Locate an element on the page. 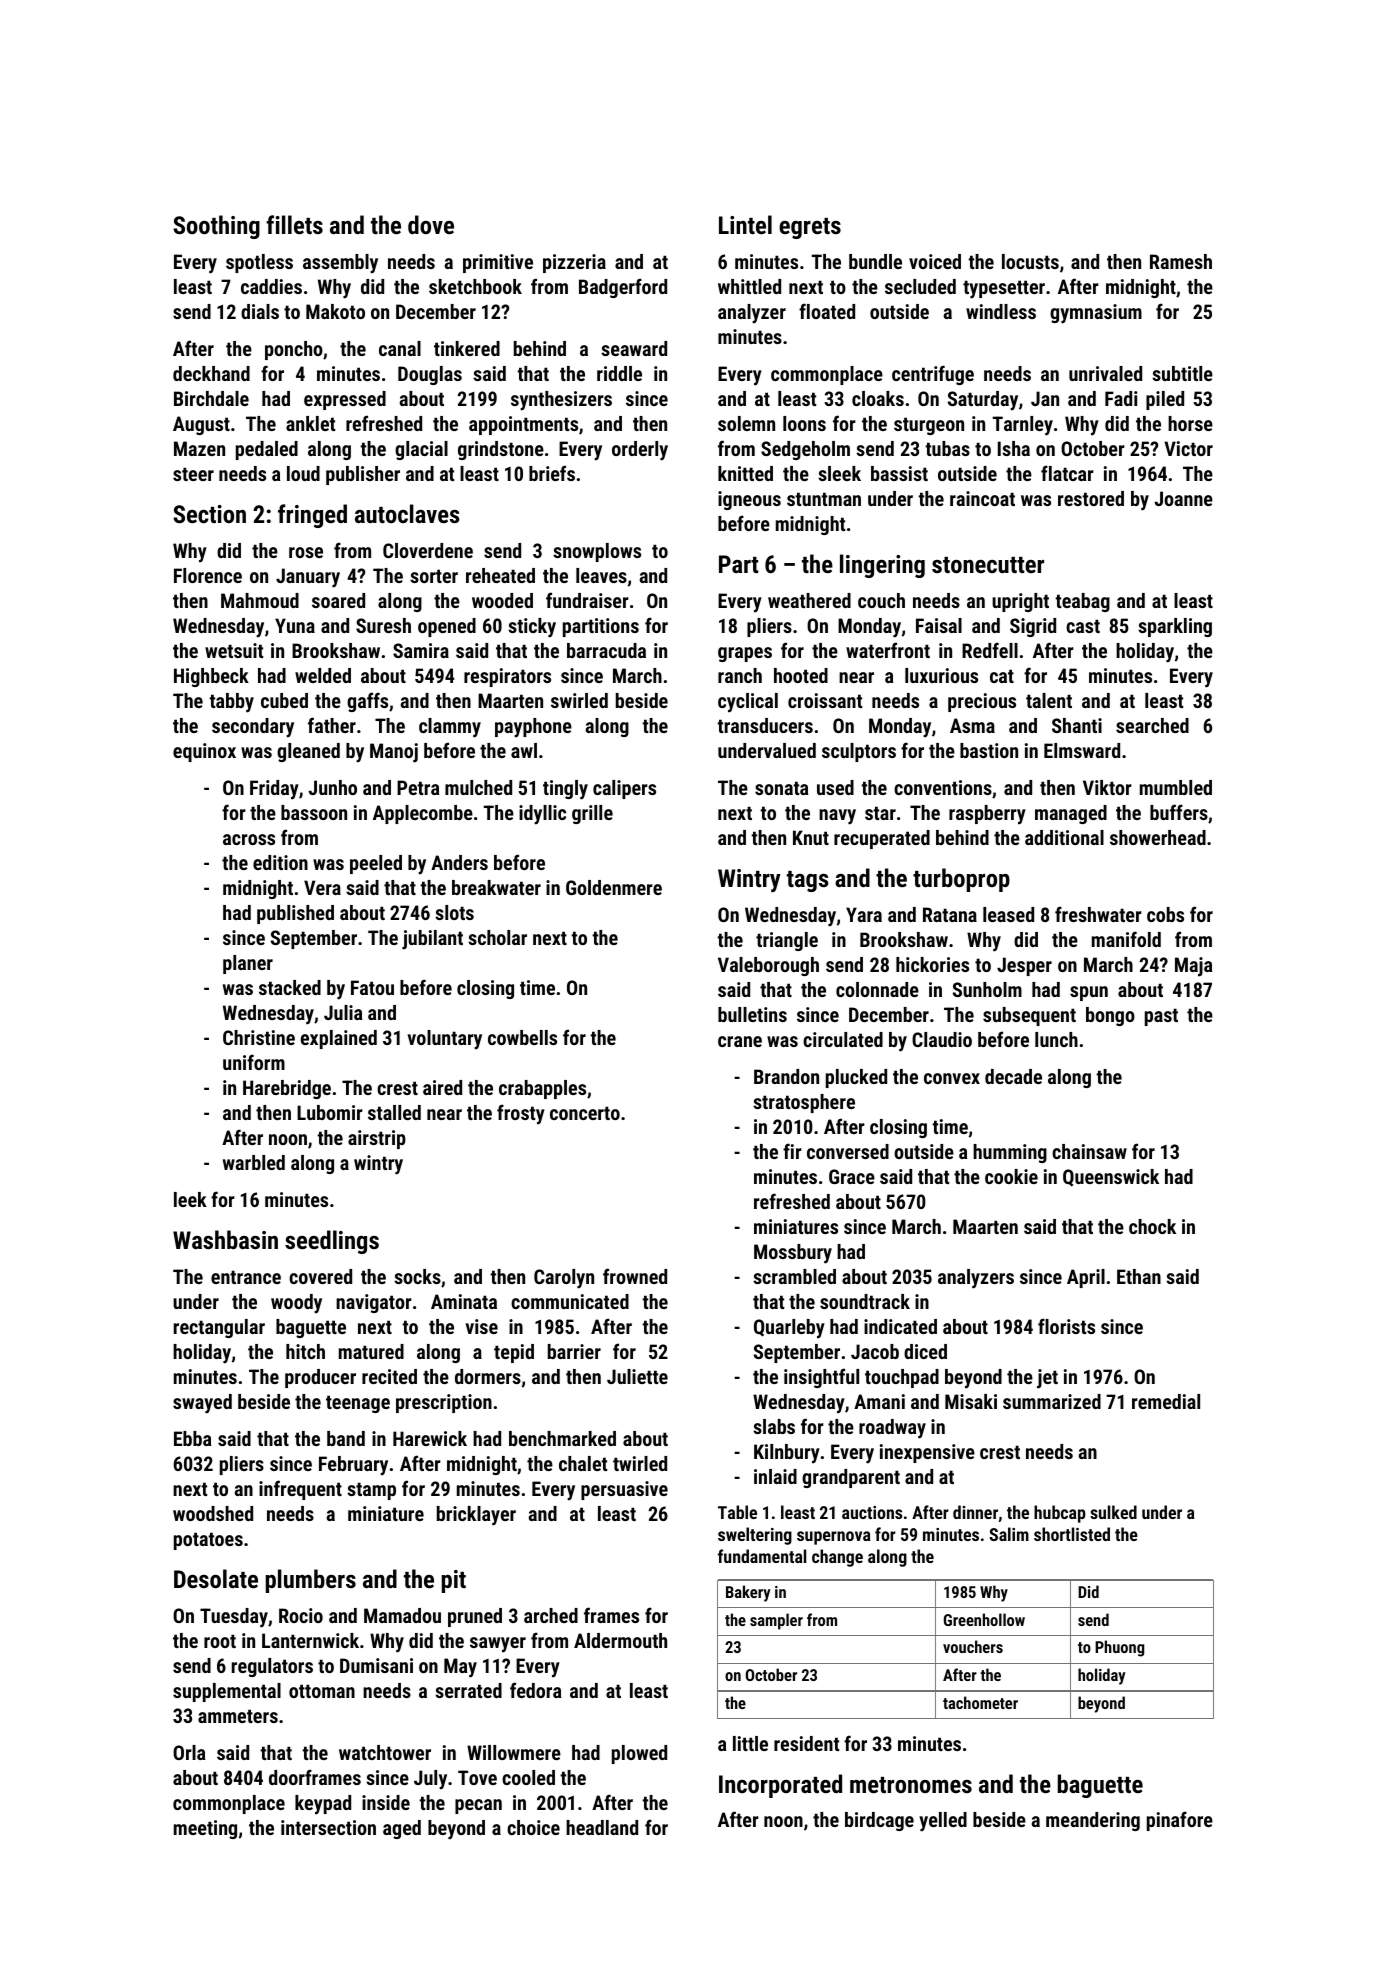  infrequent is located at coordinates (300, 1490).
